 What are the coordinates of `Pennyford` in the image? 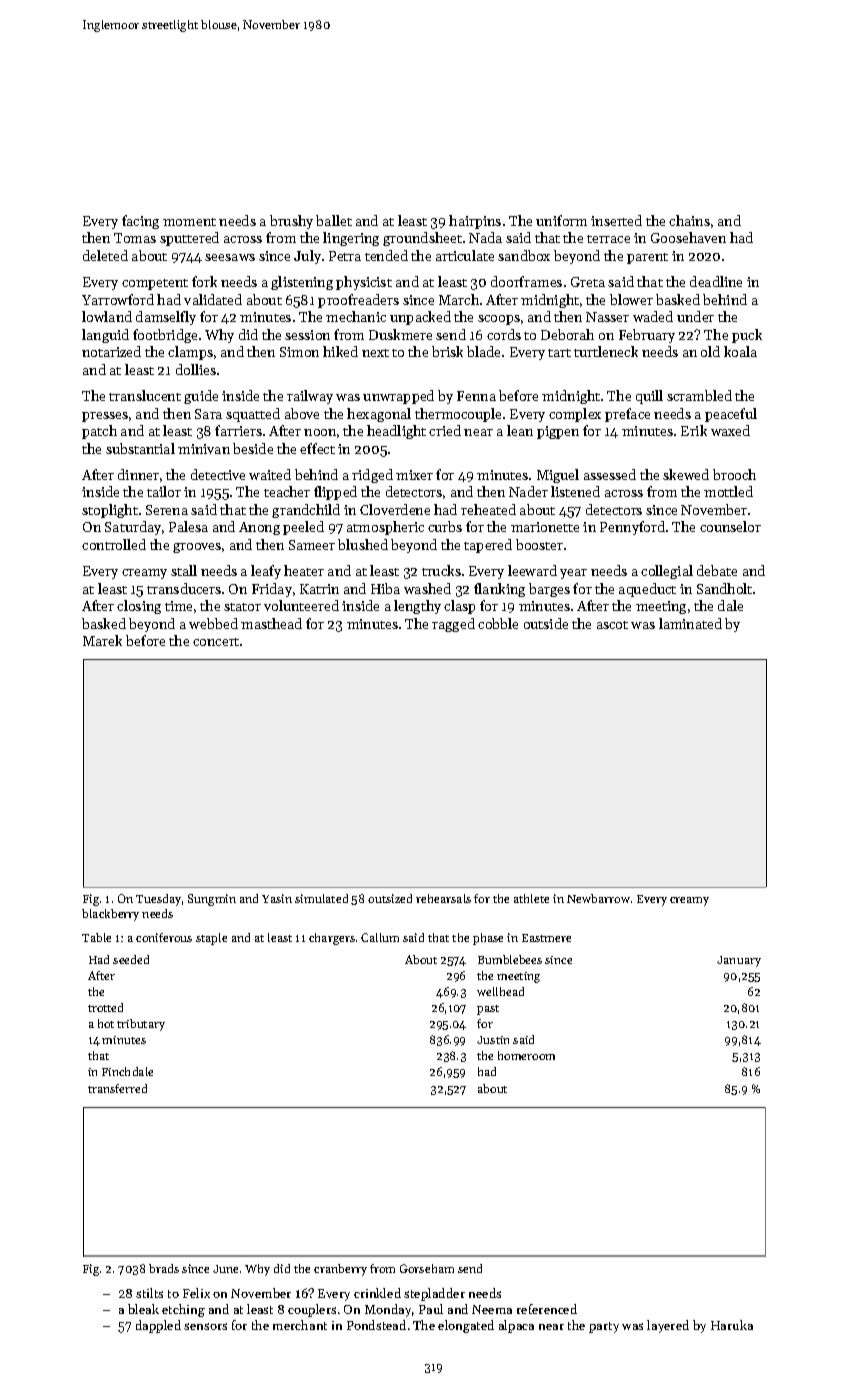 It's located at (632, 528).
